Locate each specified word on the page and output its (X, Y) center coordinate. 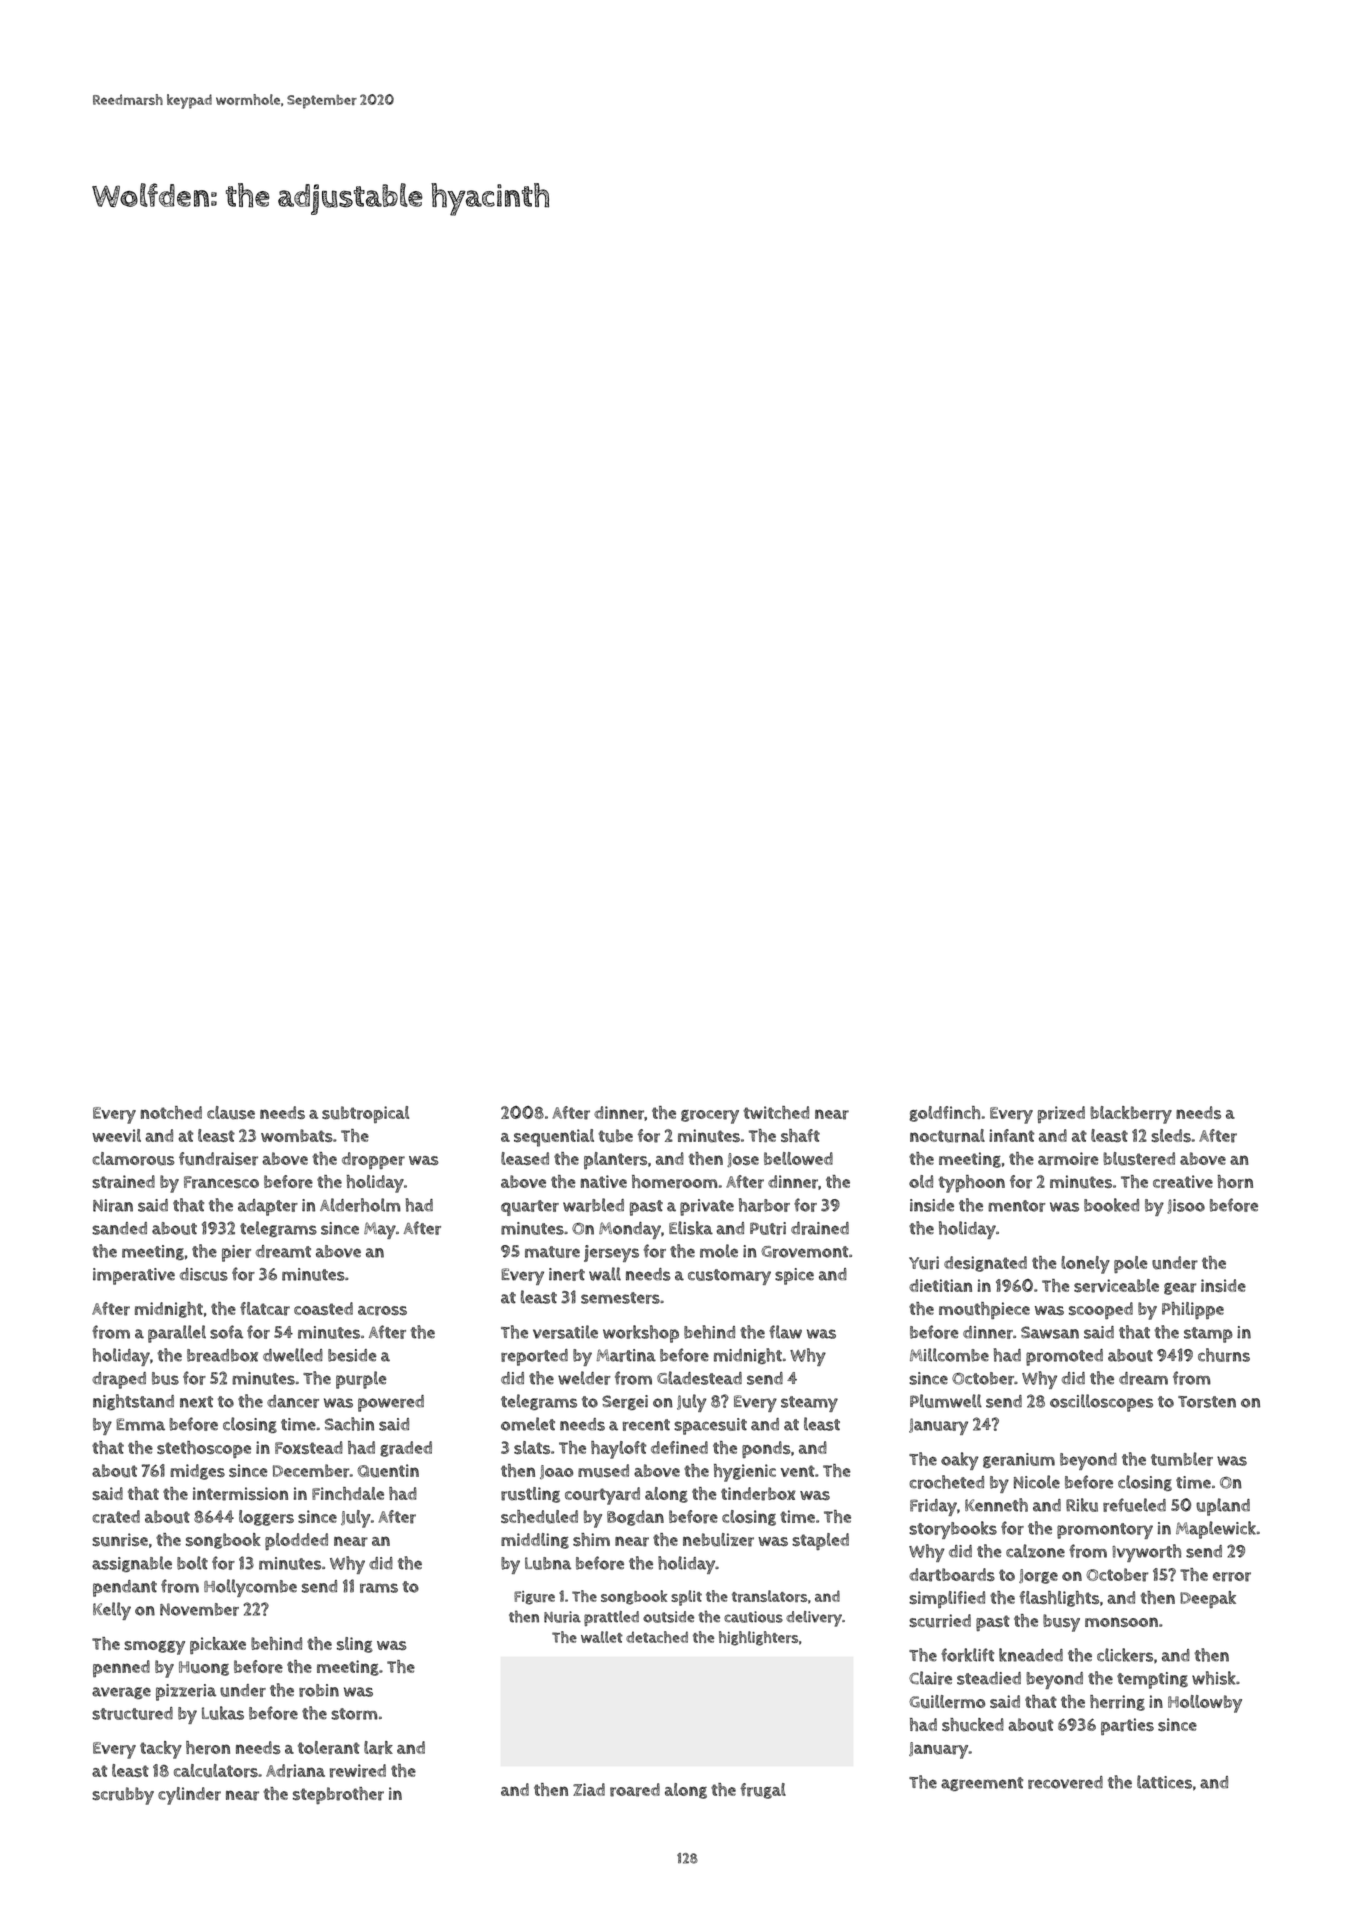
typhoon (971, 1184)
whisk (1213, 1678)
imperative (134, 1276)
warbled (593, 1205)
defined (679, 1447)
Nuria (562, 1617)
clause (231, 1113)
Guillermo (947, 1702)
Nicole (1037, 1482)
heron (208, 1748)
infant (1011, 1135)
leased (525, 1158)
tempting (1152, 1680)
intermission (240, 1494)
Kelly (112, 1611)
